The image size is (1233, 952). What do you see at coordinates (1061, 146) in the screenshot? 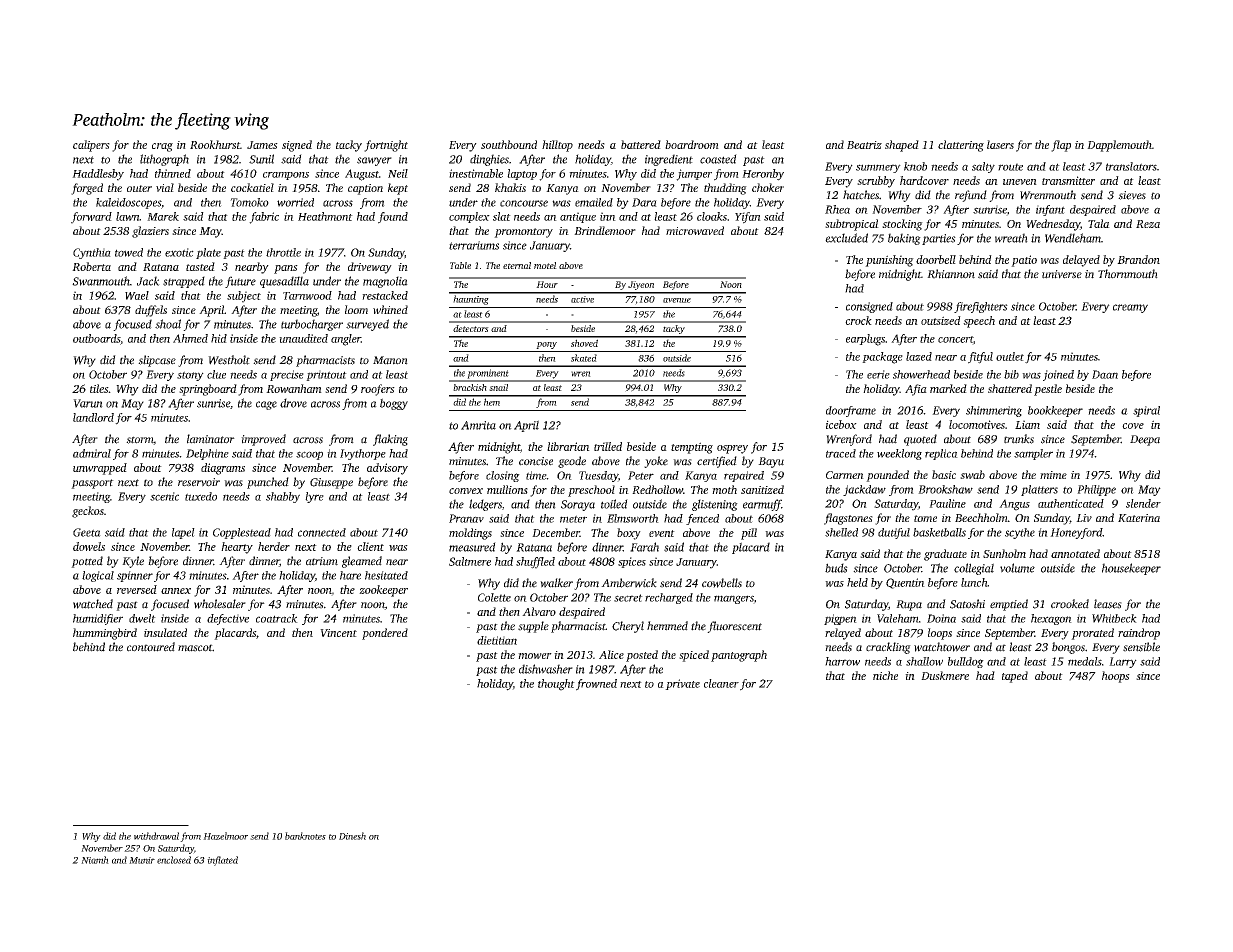
I see `flap` at bounding box center [1061, 146].
